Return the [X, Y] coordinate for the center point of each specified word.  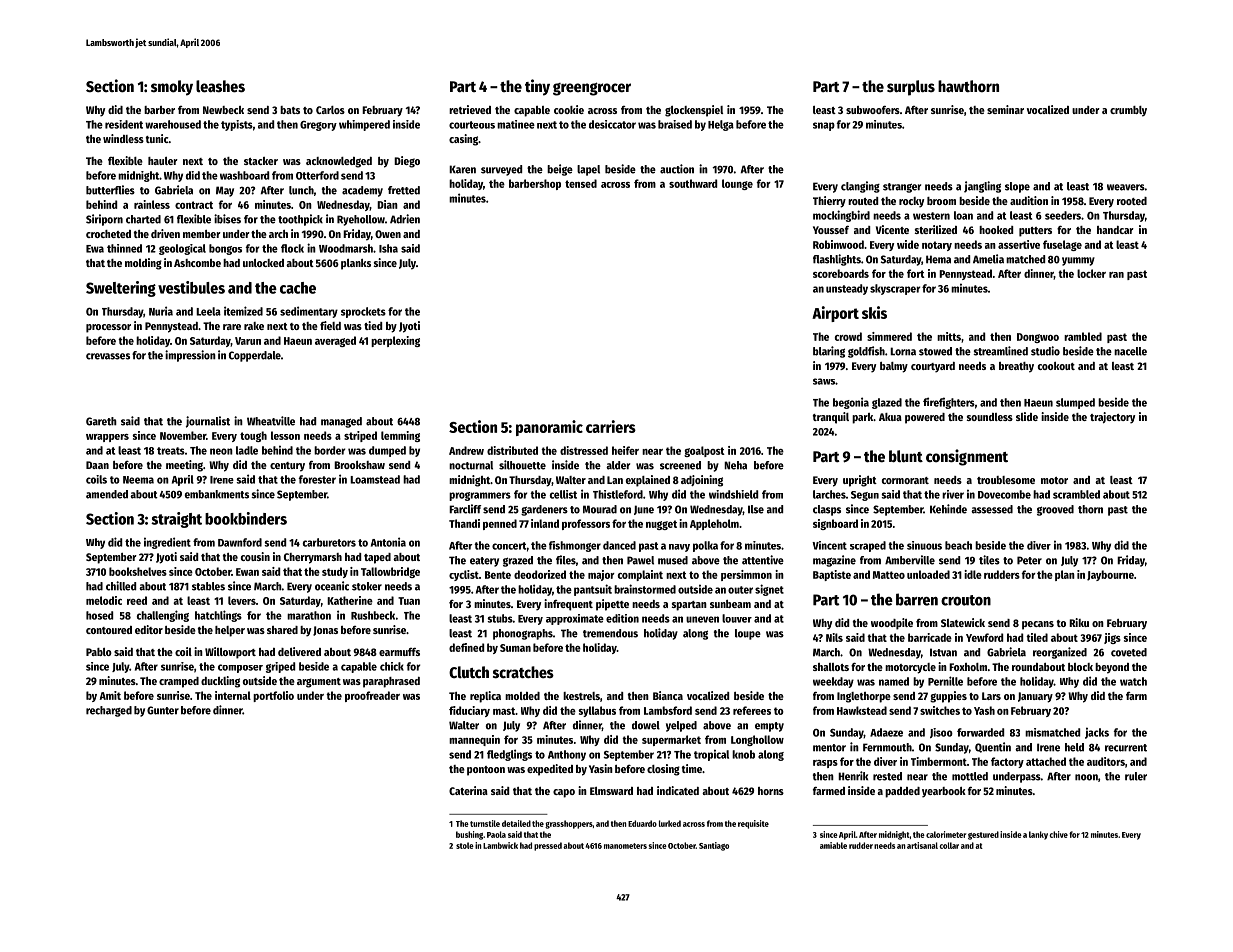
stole [465, 845]
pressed [548, 846]
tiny [537, 87]
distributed [512, 450]
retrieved [470, 109]
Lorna [903, 351]
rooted [1132, 201]
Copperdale [255, 356]
